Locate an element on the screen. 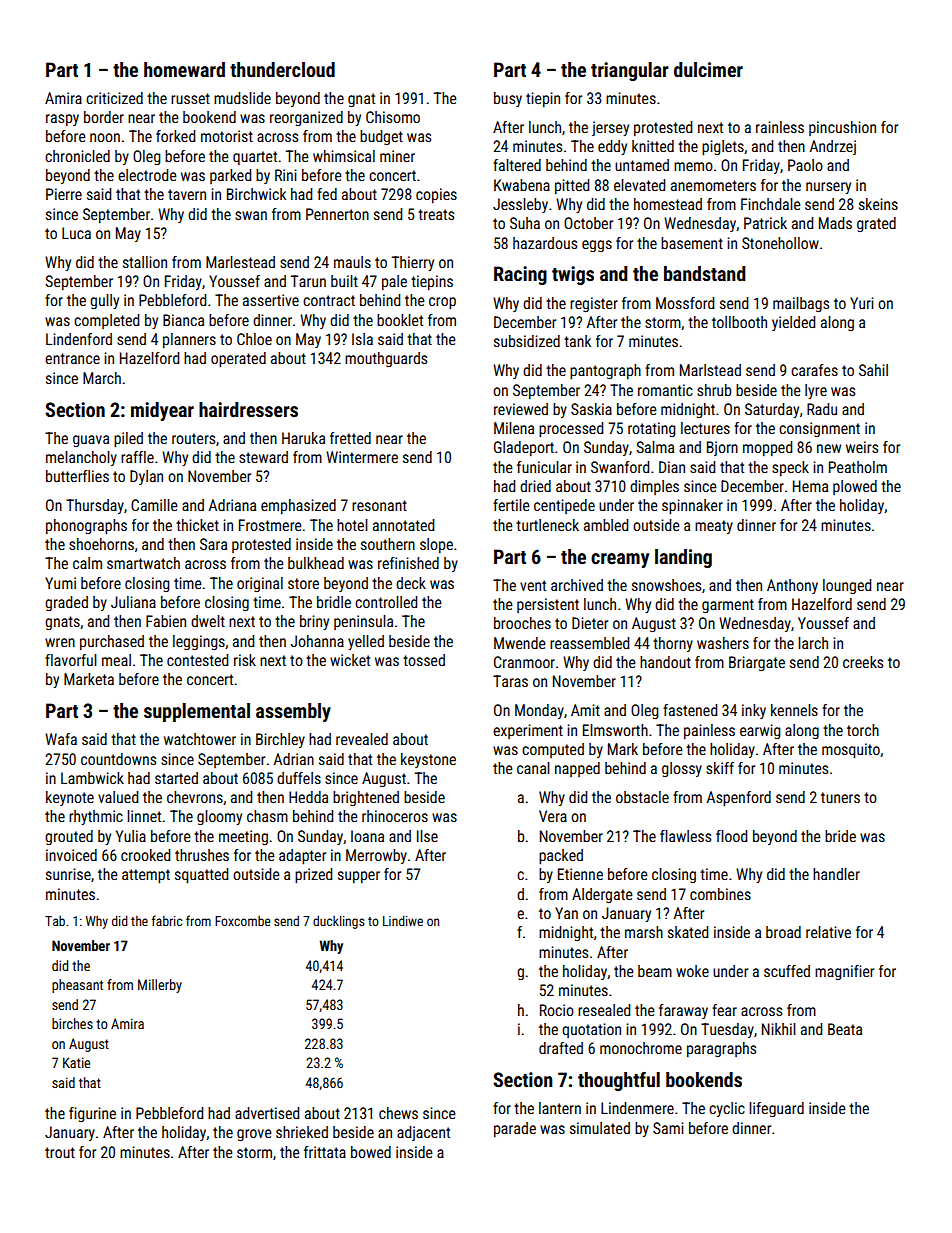 The height and width of the screenshot is (1233, 952). planners is located at coordinates (189, 340).
